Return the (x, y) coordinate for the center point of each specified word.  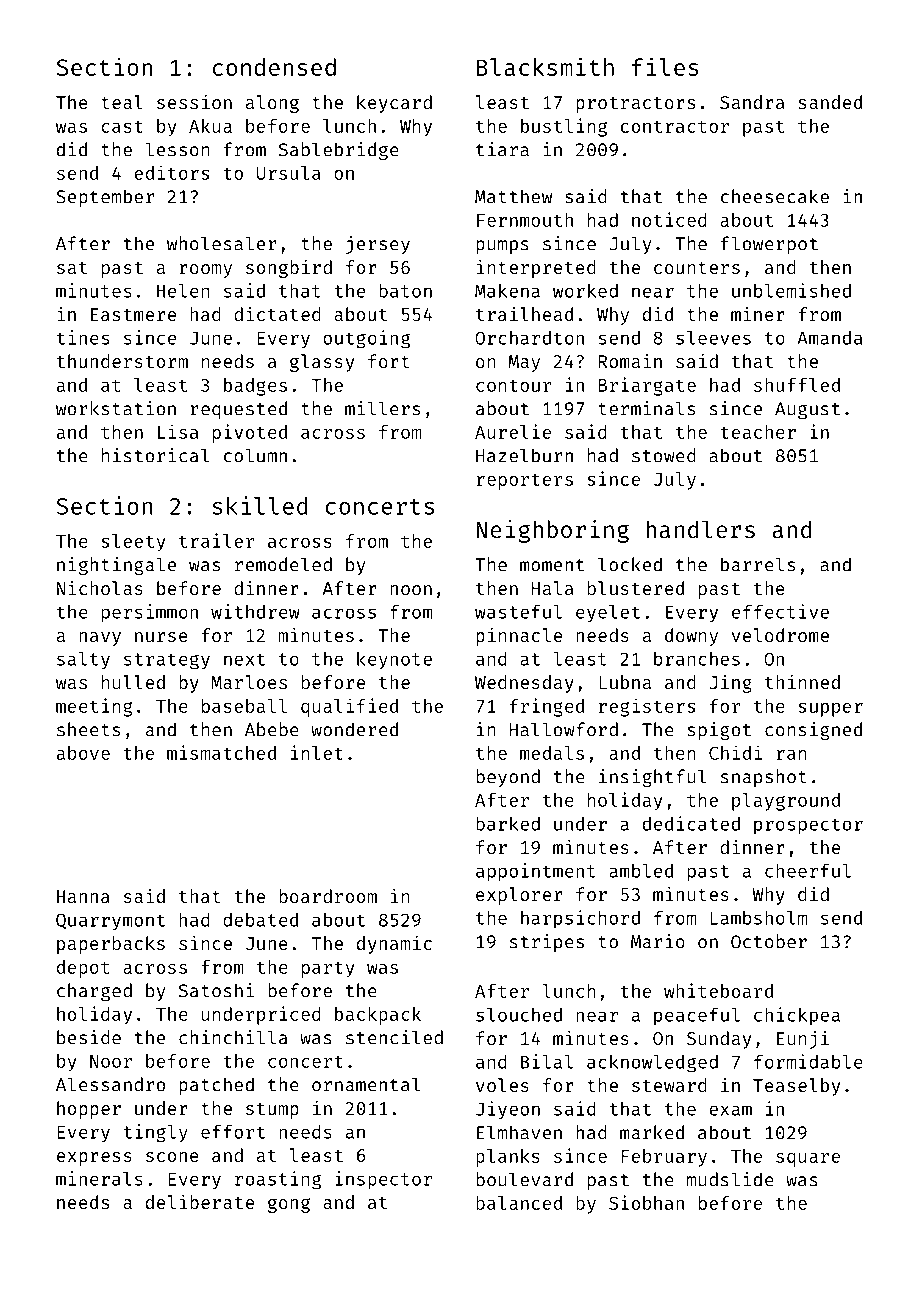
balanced (519, 1203)
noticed (669, 219)
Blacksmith (545, 66)
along (272, 104)
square (808, 1160)
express (94, 1159)
